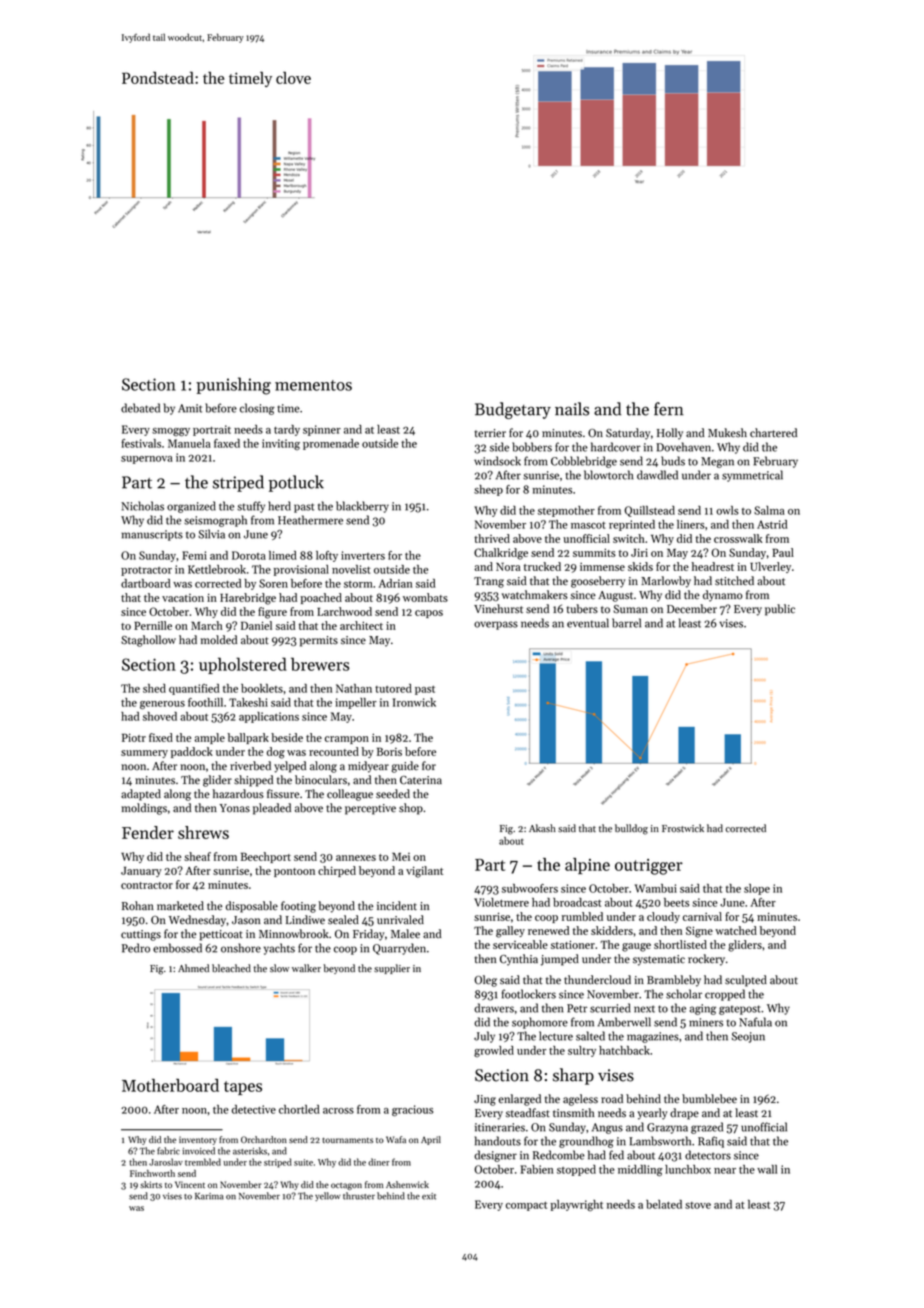  I want to click on gracious, so click(412, 1110).
